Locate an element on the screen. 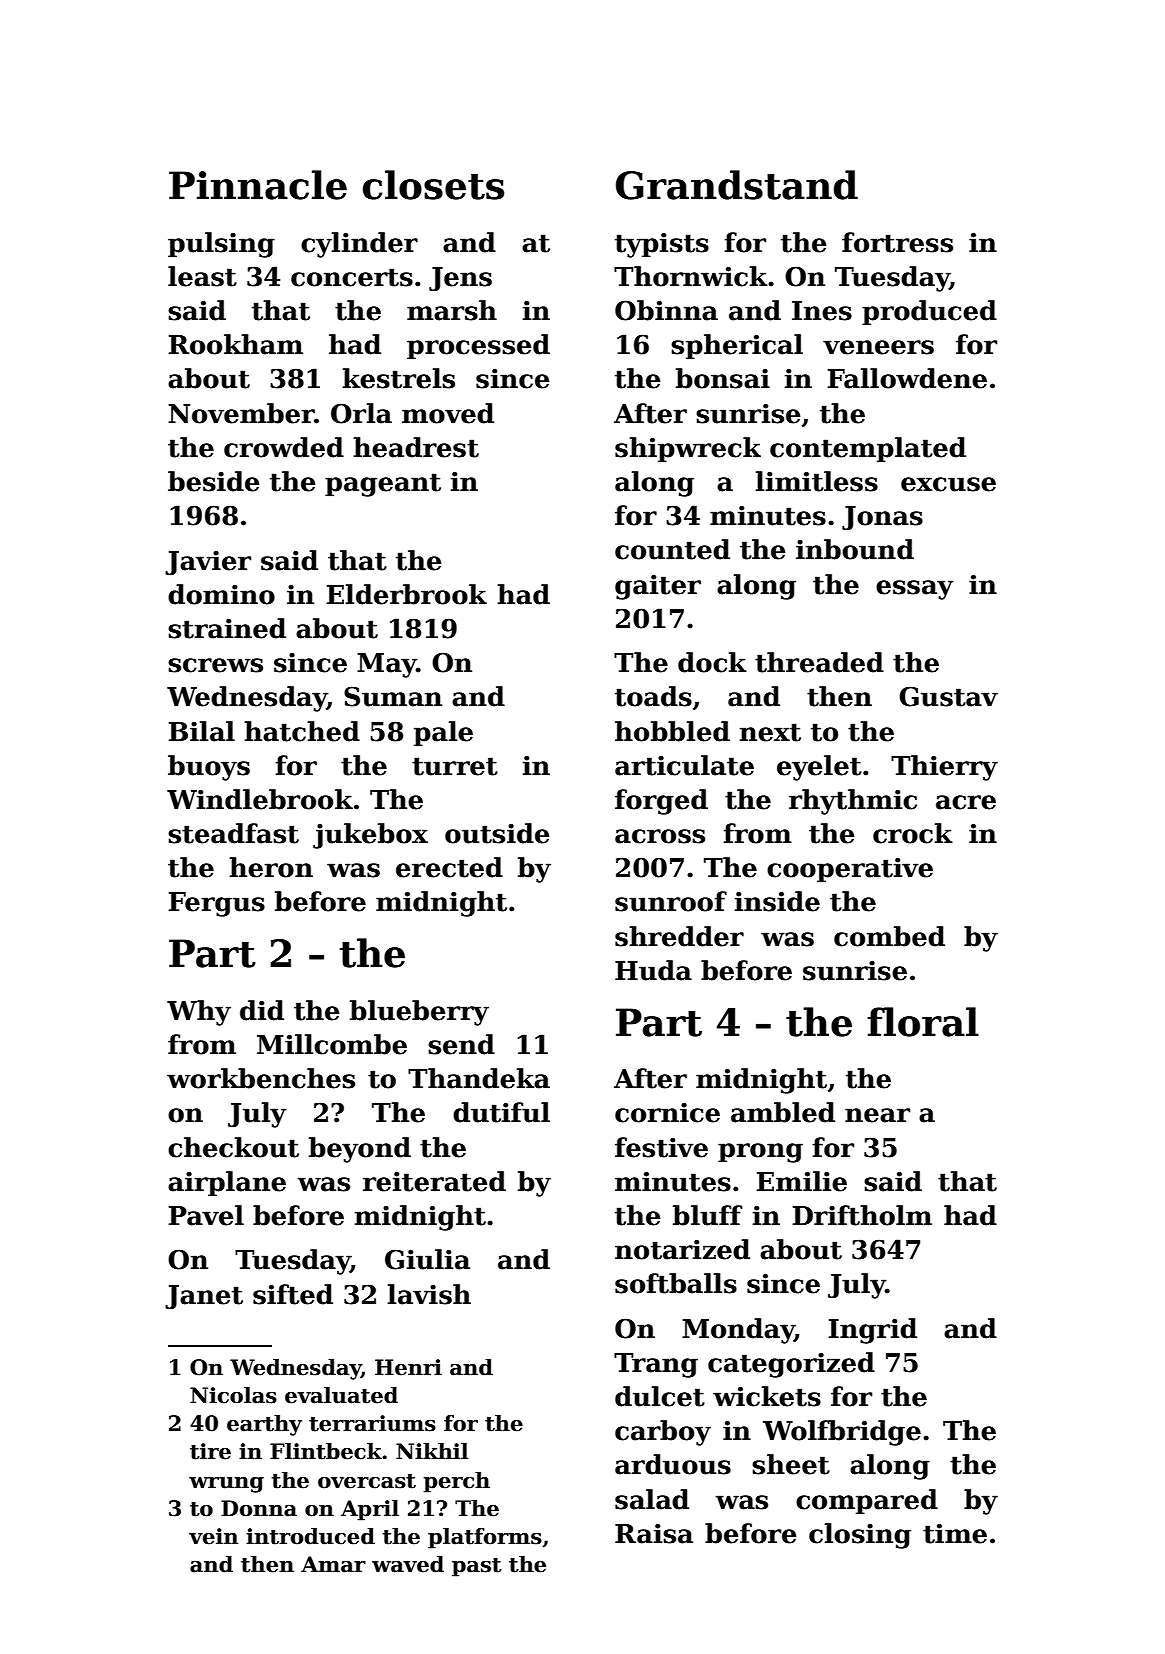 The width and height of the screenshot is (1165, 1654). November is located at coordinates (241, 413).
